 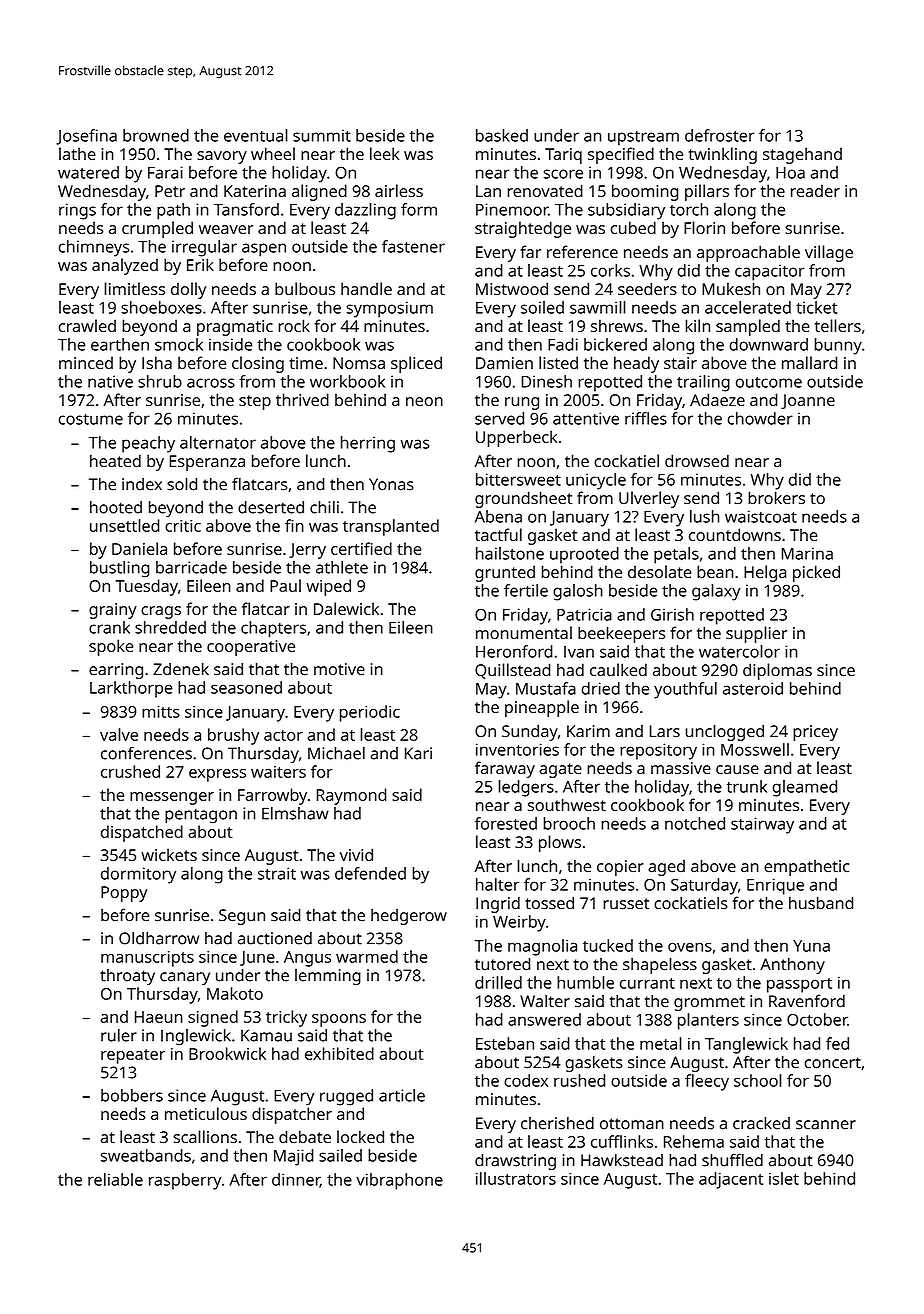 What do you see at coordinates (88, 172) in the screenshot?
I see `watered` at bounding box center [88, 172].
